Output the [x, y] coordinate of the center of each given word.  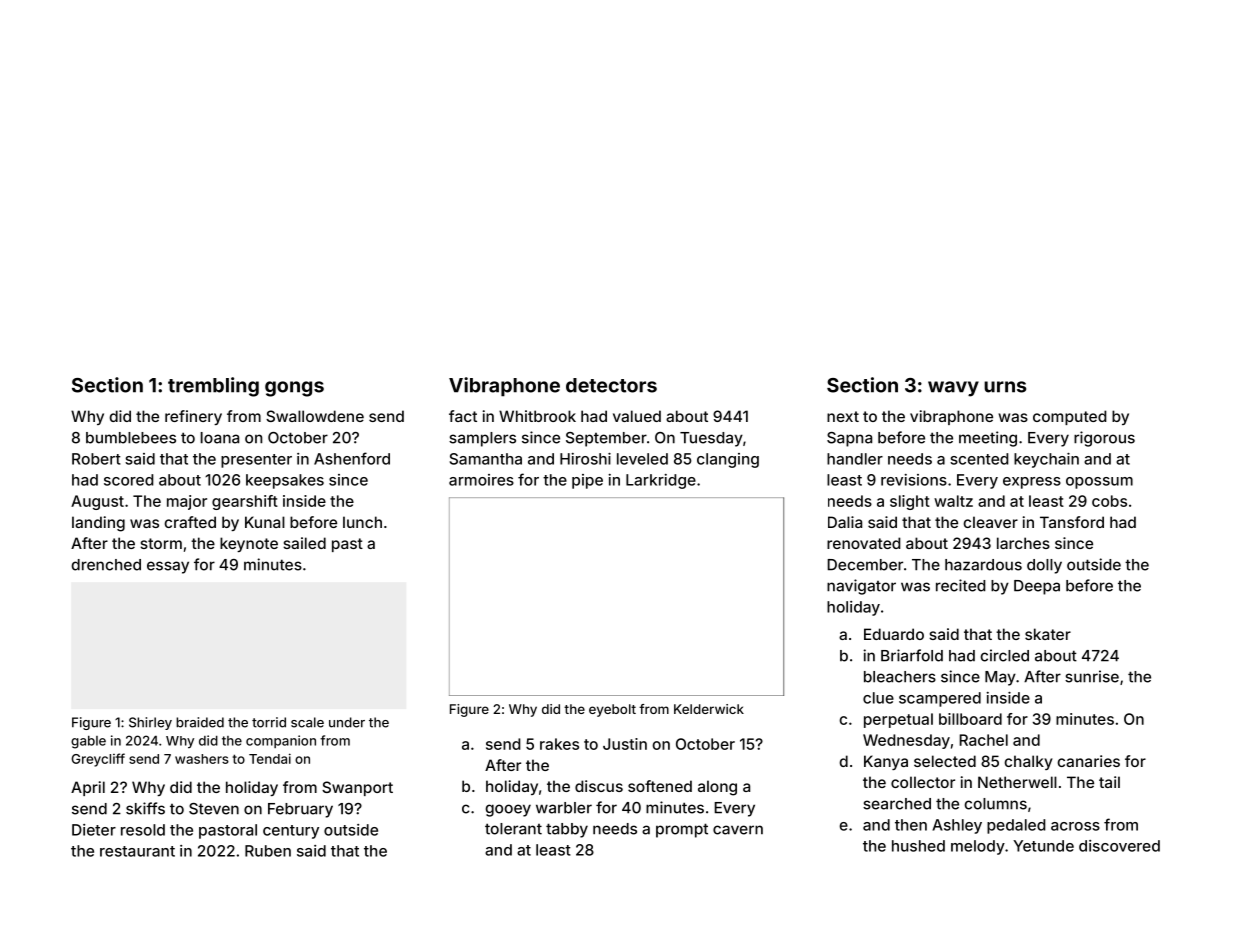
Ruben [268, 851]
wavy [953, 389]
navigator [861, 587]
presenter [256, 461]
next [843, 416]
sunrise [1092, 676]
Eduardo [894, 634]
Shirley [150, 723]
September [606, 439]
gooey [508, 810]
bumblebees [131, 438]
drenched [106, 565]
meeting [988, 439]
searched [897, 804]
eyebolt [612, 710]
